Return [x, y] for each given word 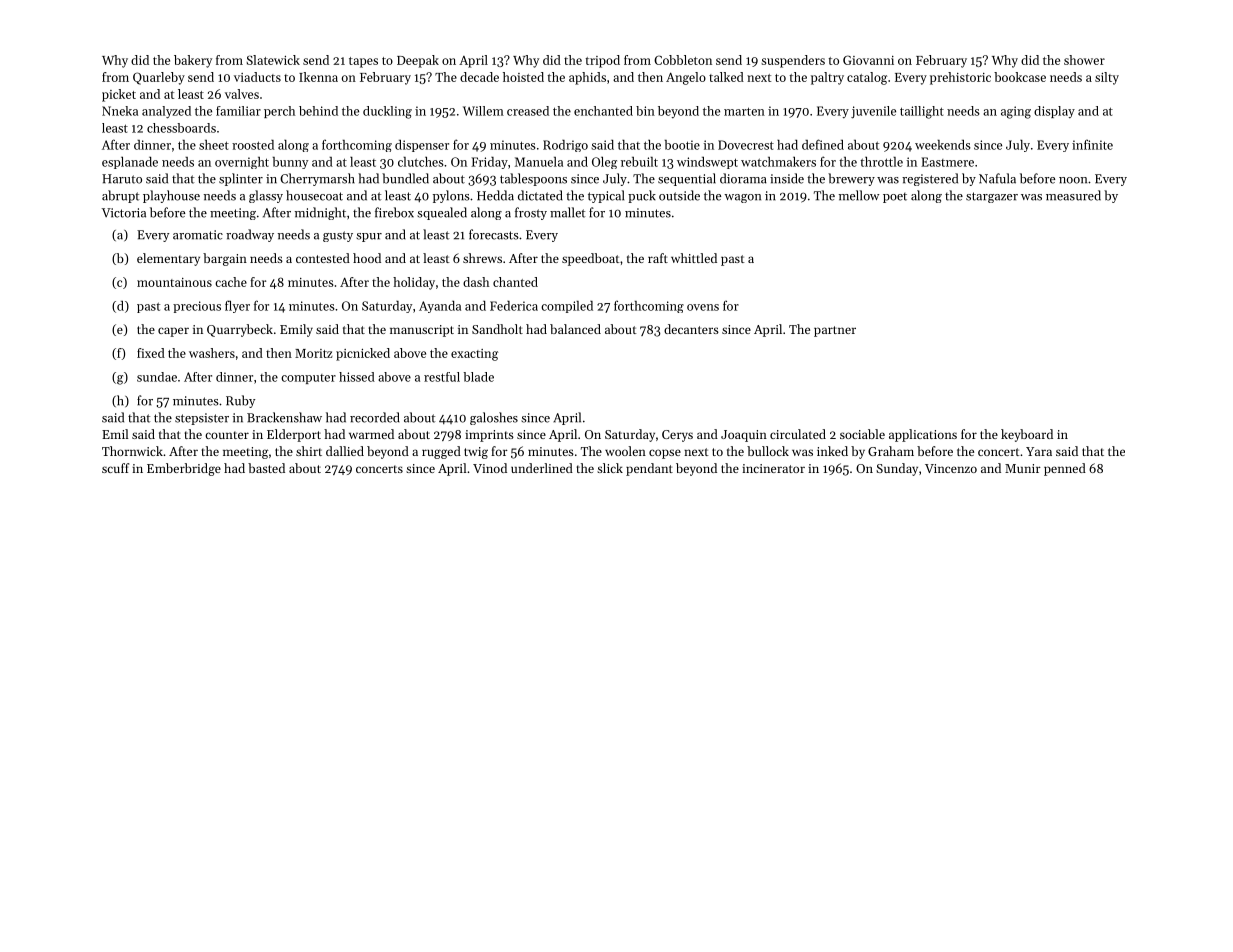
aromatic [198, 235]
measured [1073, 195]
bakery [193, 61]
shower [1084, 60]
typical [606, 196]
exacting [474, 355]
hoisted [523, 77]
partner [835, 331]
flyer [237, 306]
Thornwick [132, 451]
